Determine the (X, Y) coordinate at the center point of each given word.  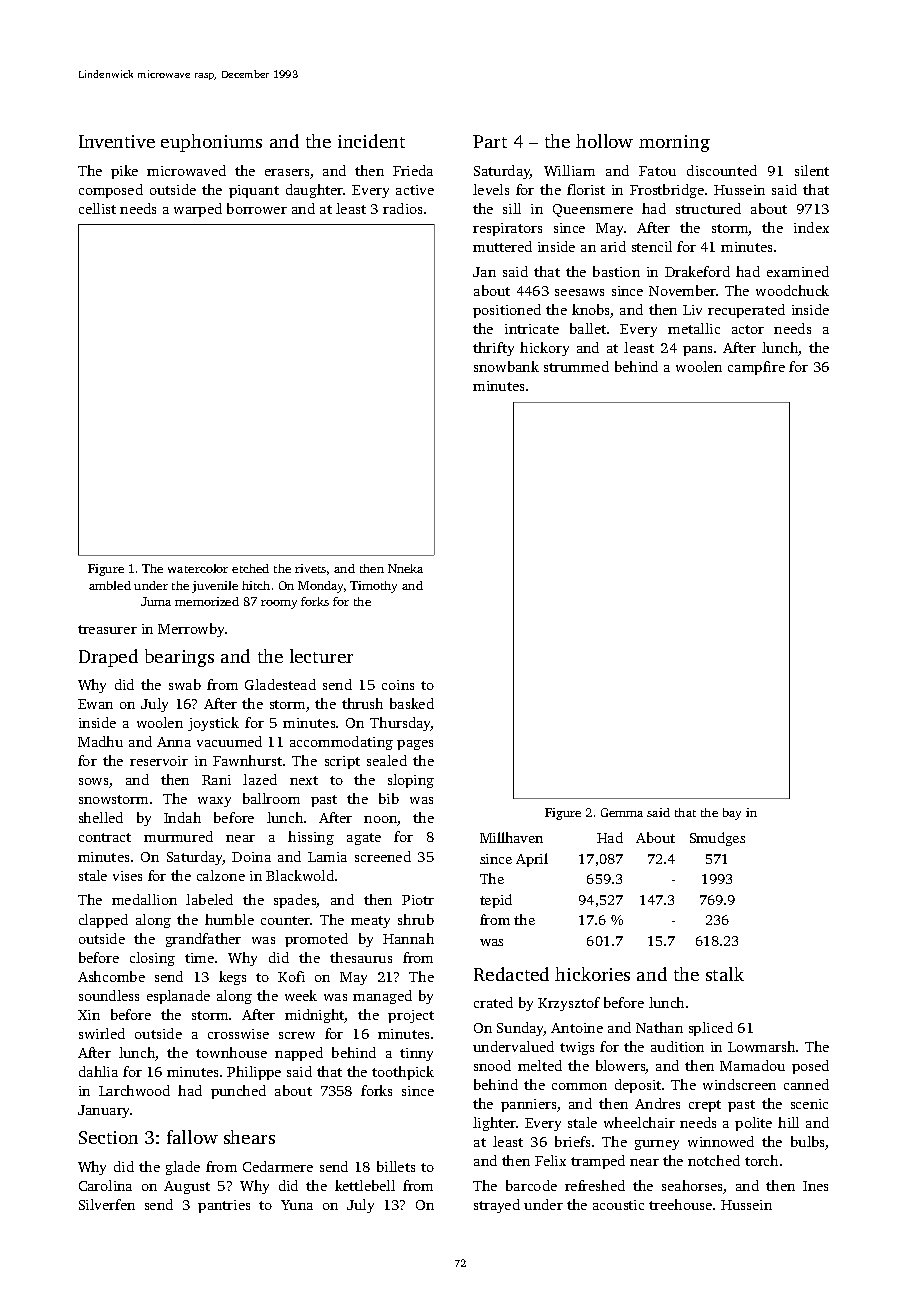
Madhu (100, 741)
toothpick (403, 1073)
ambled (110, 585)
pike (124, 172)
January (104, 1111)
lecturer (321, 656)
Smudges (717, 839)
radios (402, 208)
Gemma (622, 812)
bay (732, 814)
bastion (616, 271)
